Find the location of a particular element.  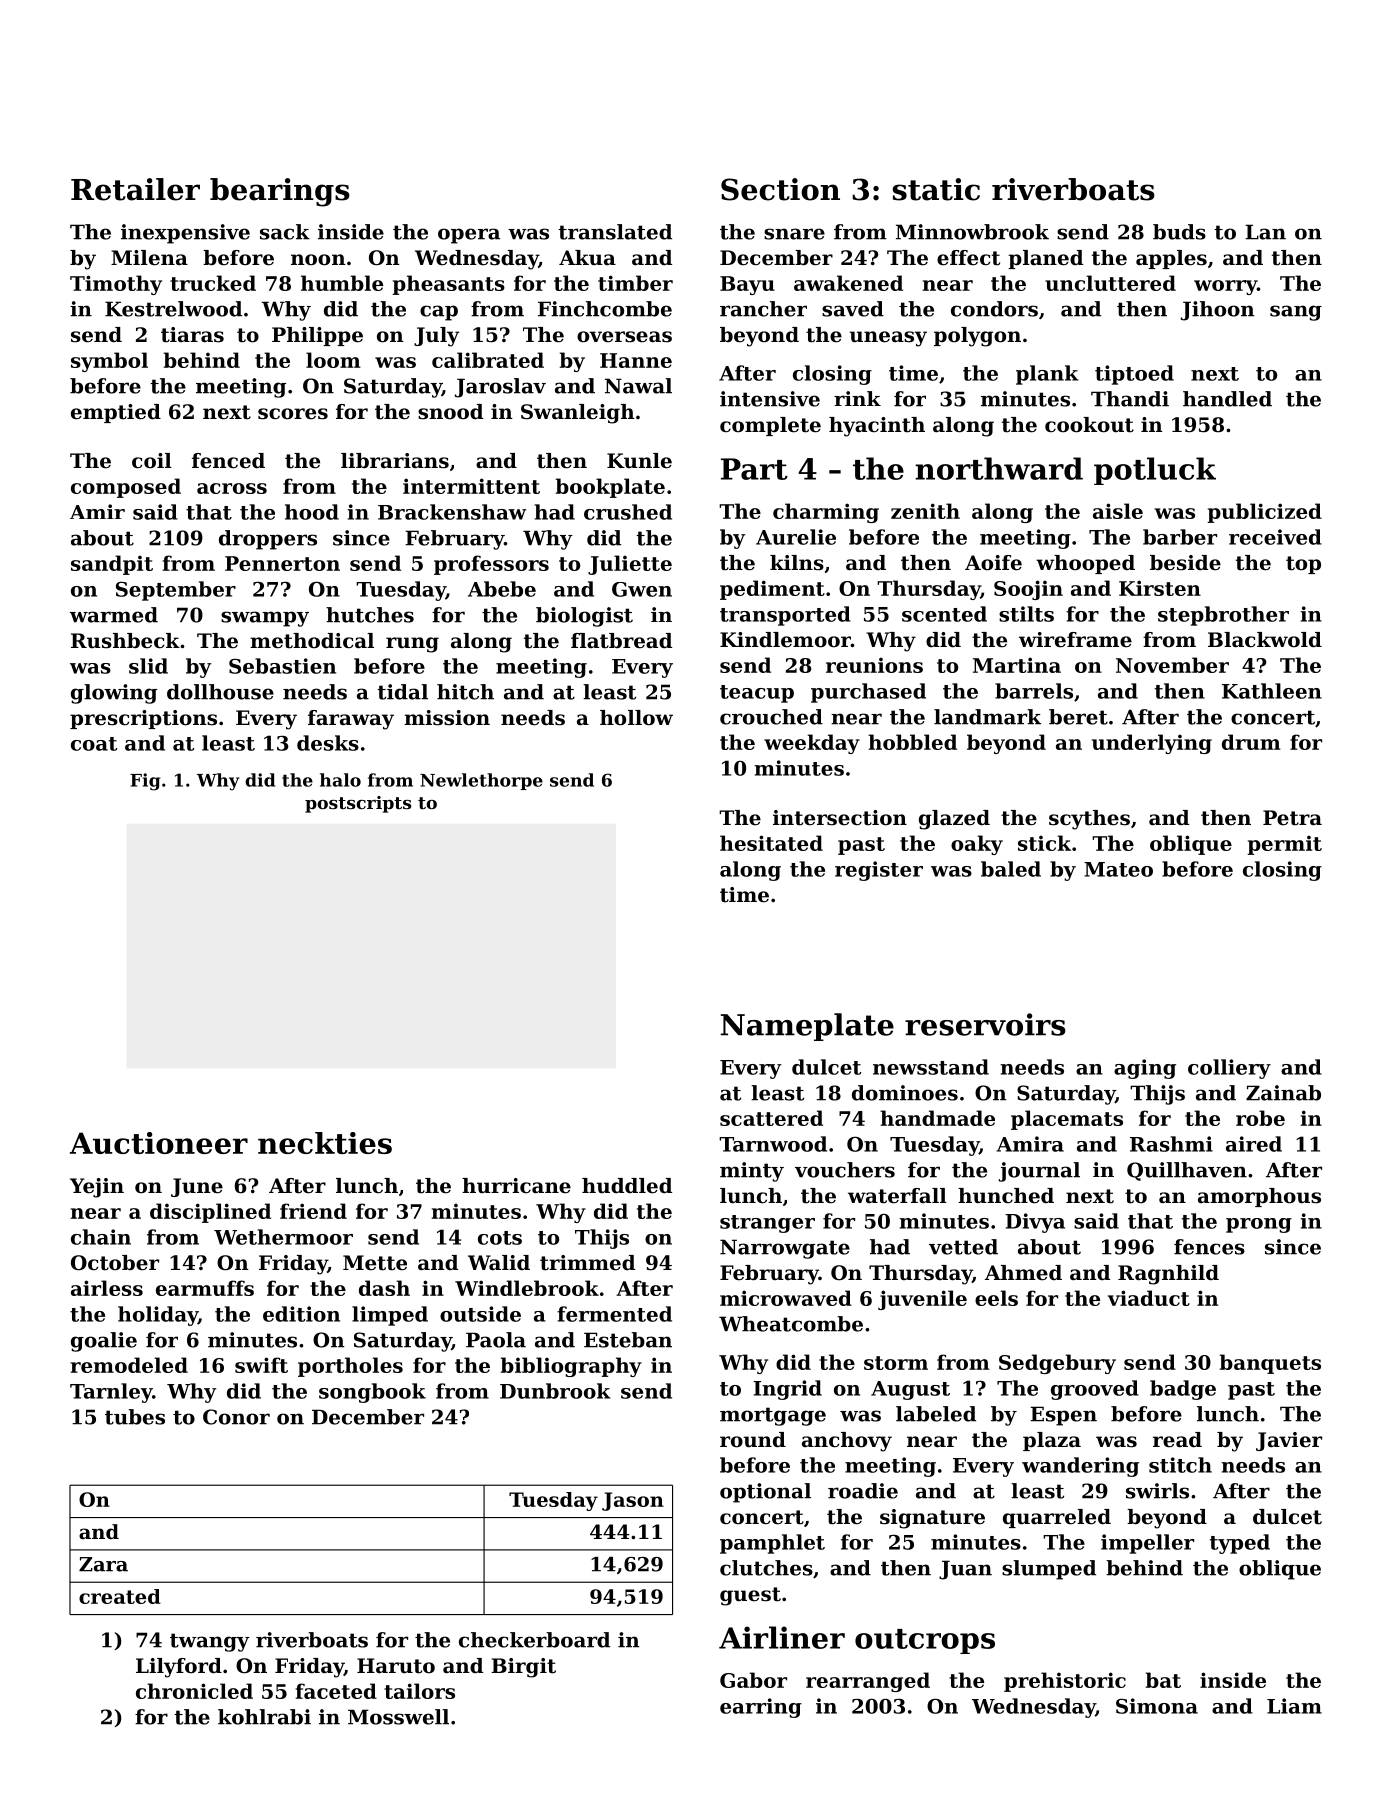

Retailer is located at coordinates (135, 189).
